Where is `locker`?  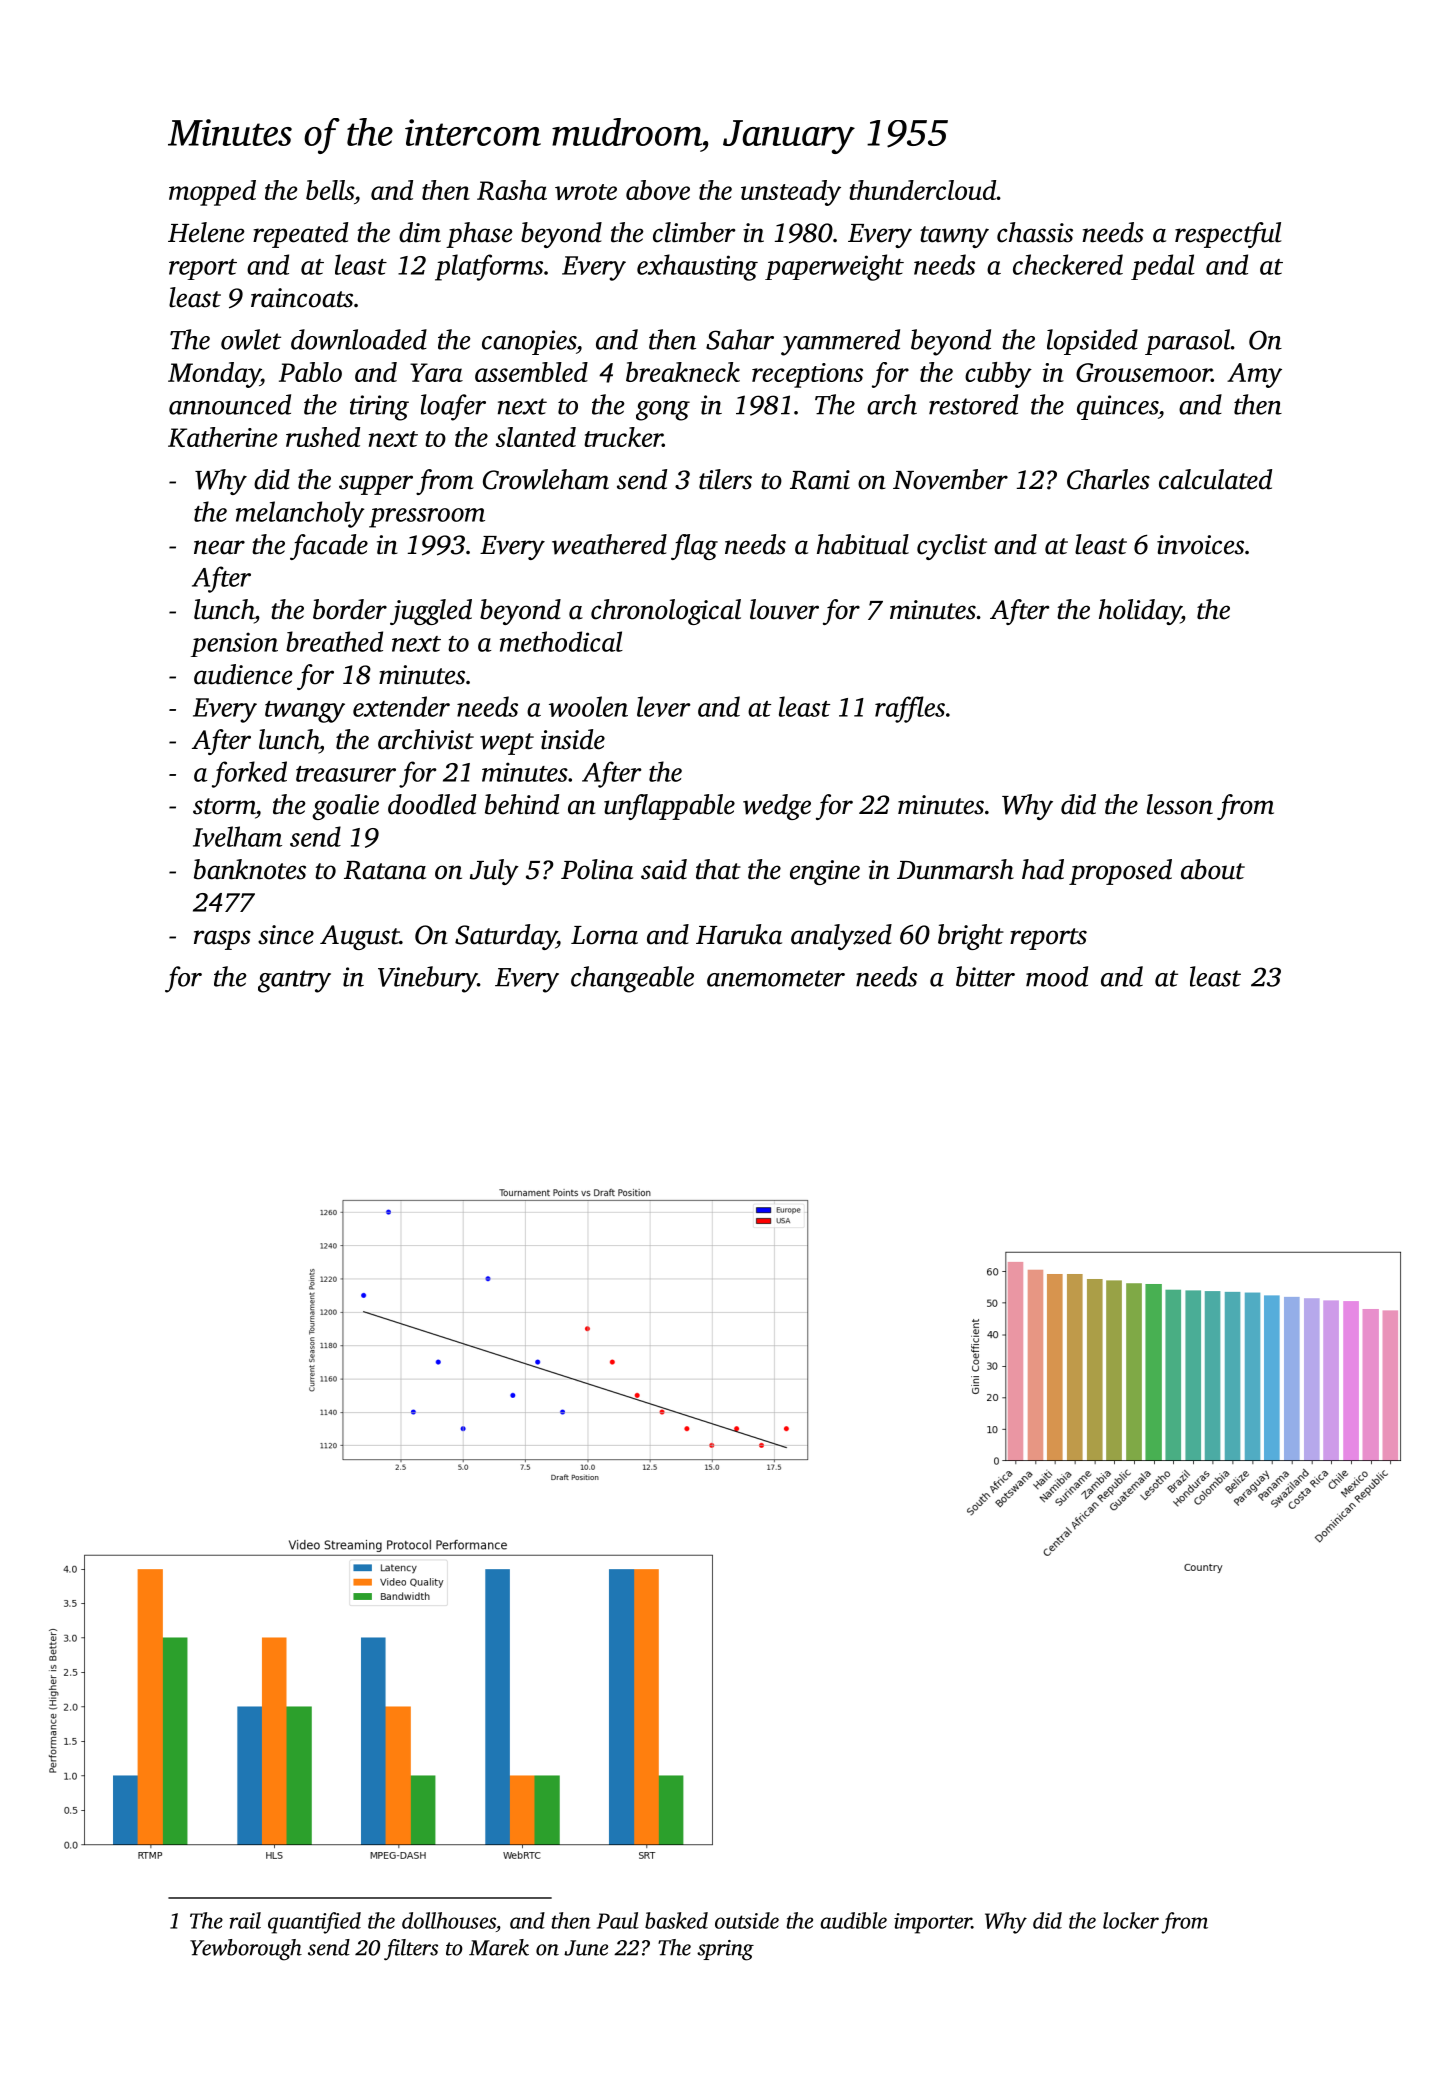 locker is located at coordinates (1131, 1920).
